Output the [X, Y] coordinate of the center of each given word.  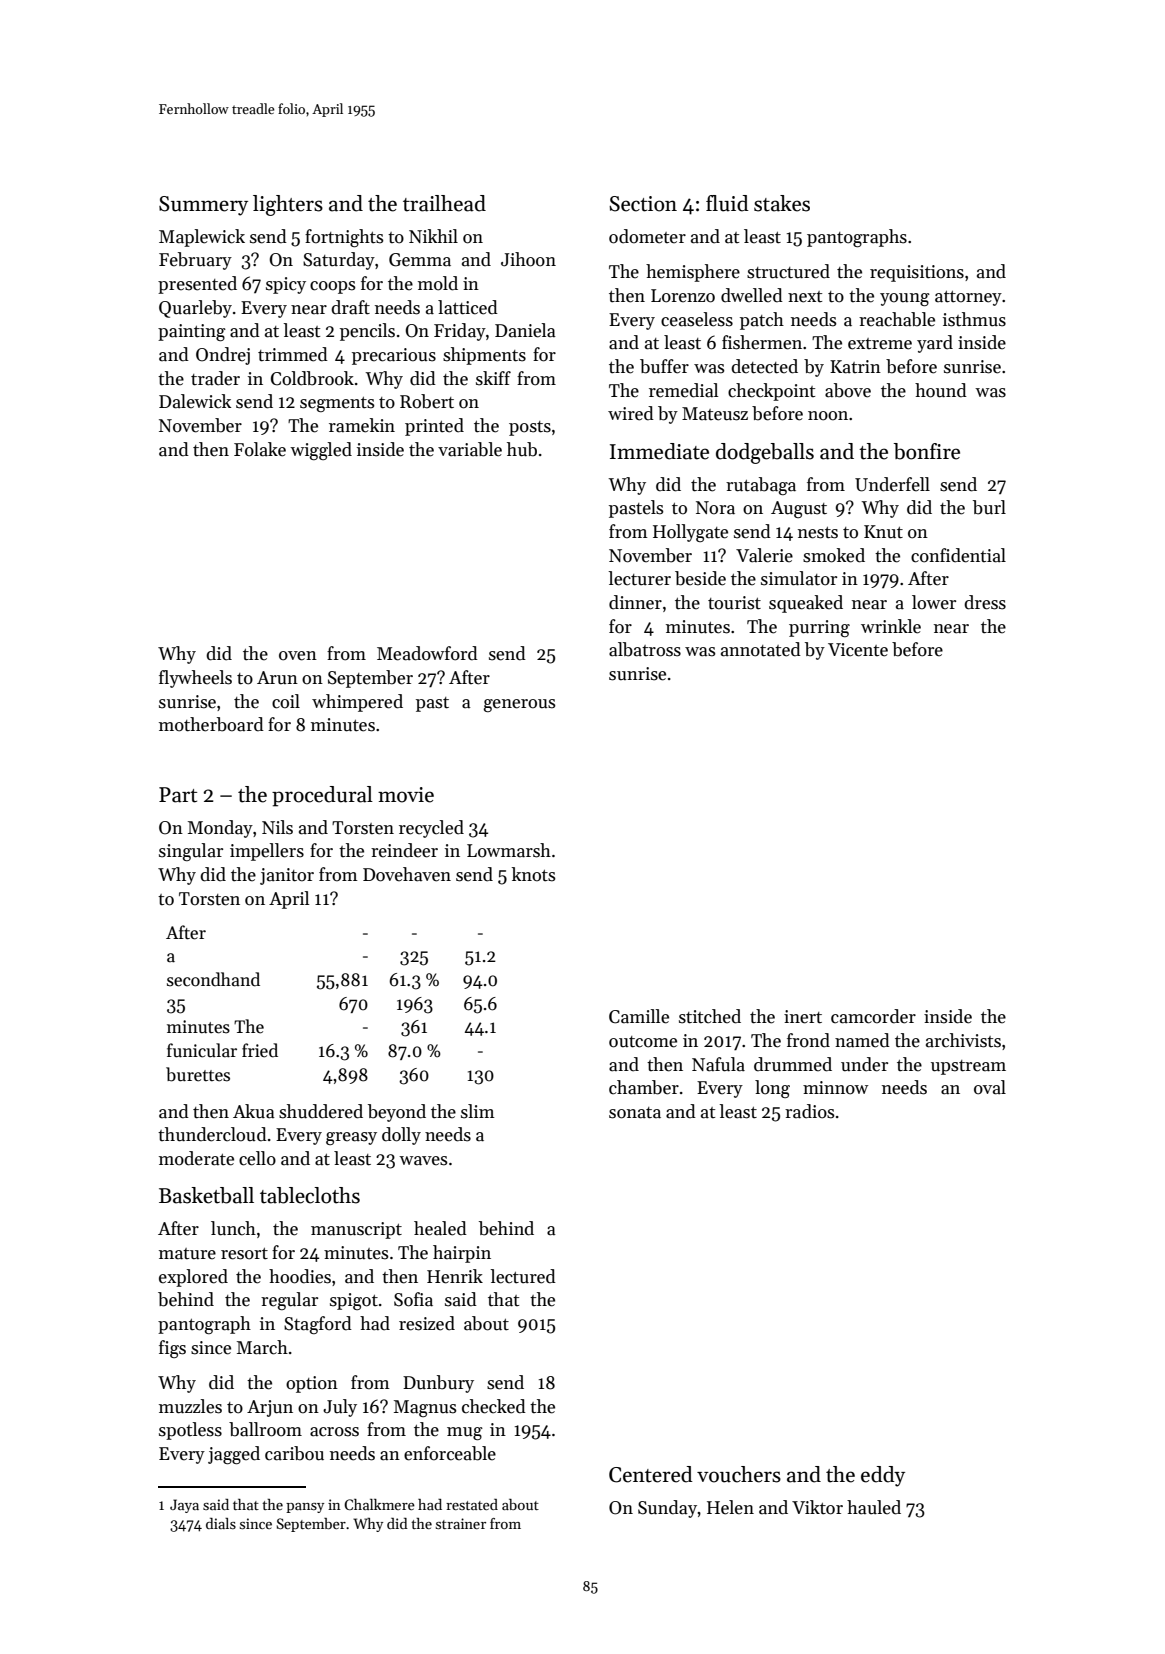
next [805, 297]
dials [221, 1523]
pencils [367, 332]
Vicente [858, 650]
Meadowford [427, 653]
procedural [322, 796]
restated [472, 1504]
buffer [664, 366]
